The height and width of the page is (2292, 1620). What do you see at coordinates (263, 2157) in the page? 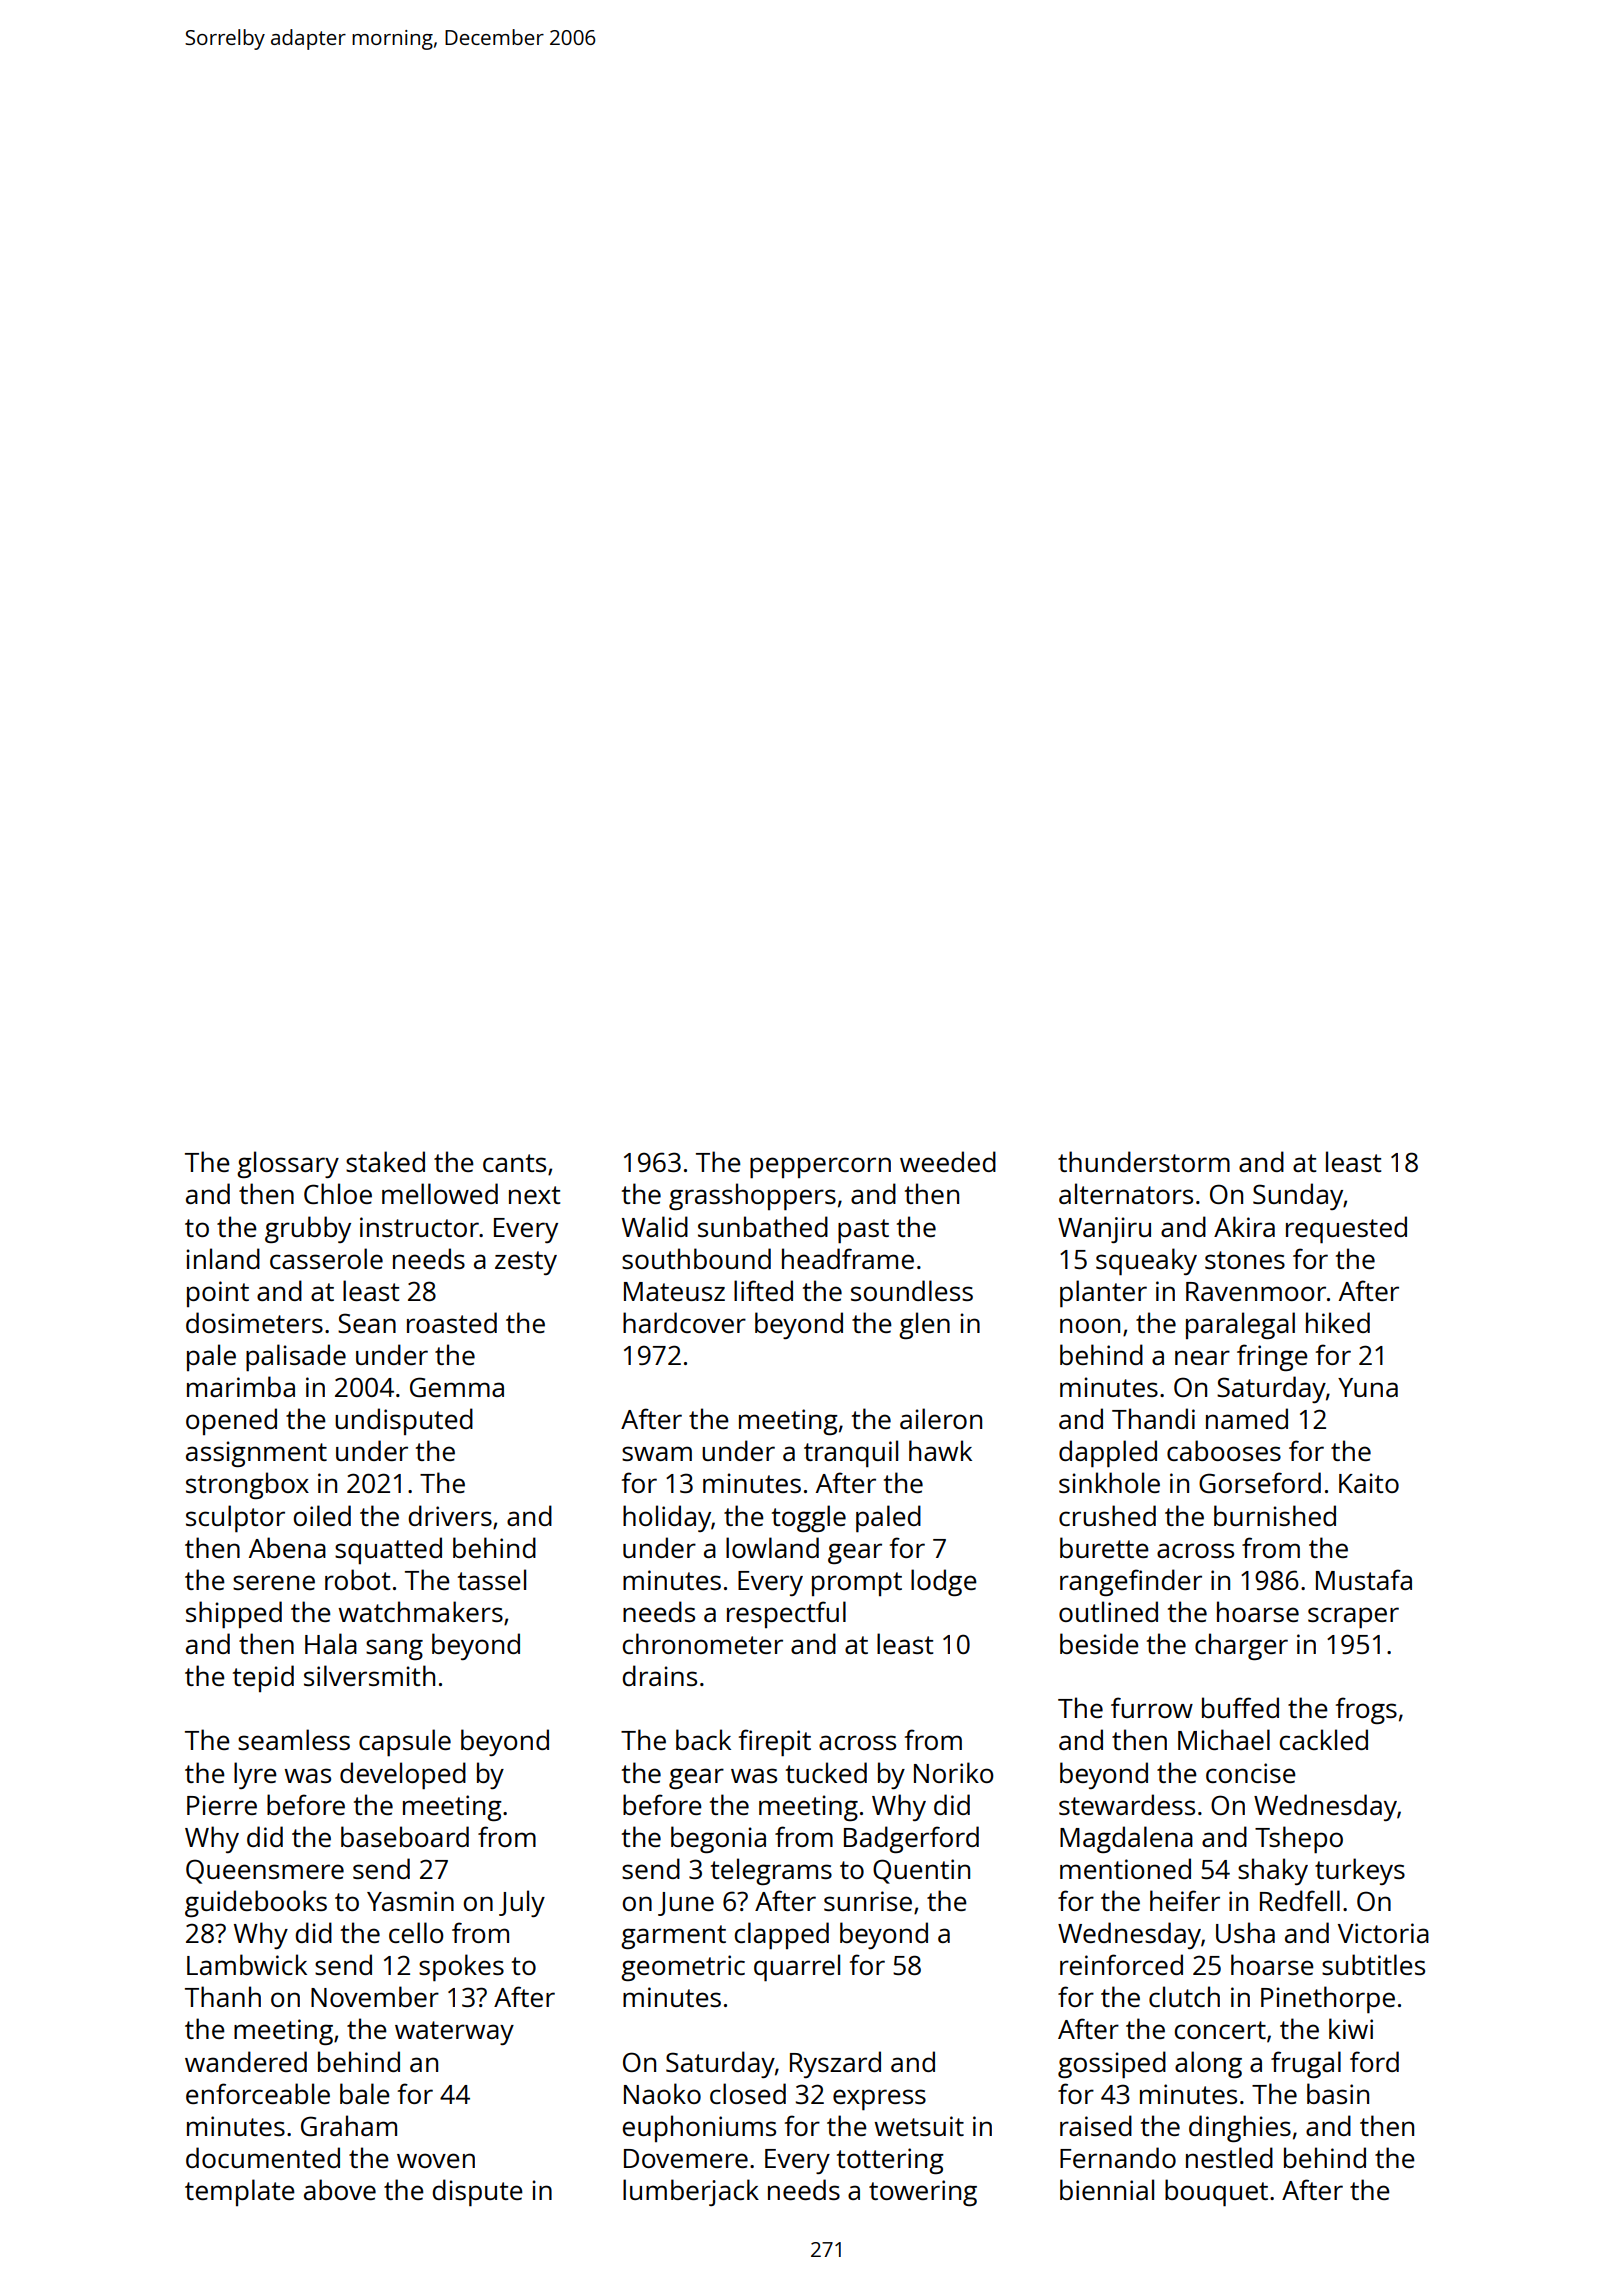
I see `documented` at bounding box center [263, 2157].
